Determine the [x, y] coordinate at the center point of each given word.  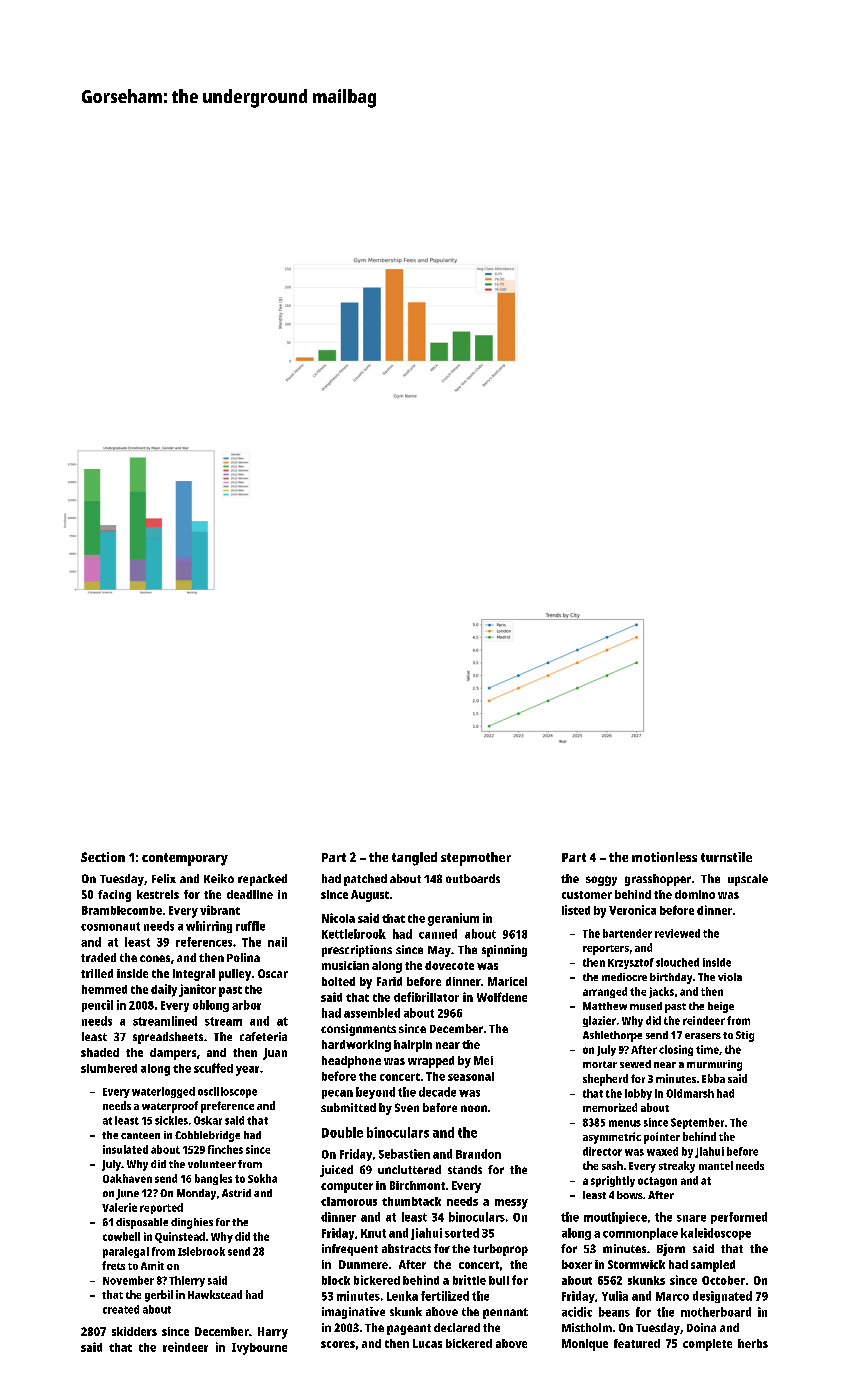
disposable [142, 1223]
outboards [473, 878]
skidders [134, 1331]
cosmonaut [110, 926]
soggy [601, 881]
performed [739, 1218]
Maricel [507, 981]
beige [721, 1007]
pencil [97, 1006]
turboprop [500, 1250]
